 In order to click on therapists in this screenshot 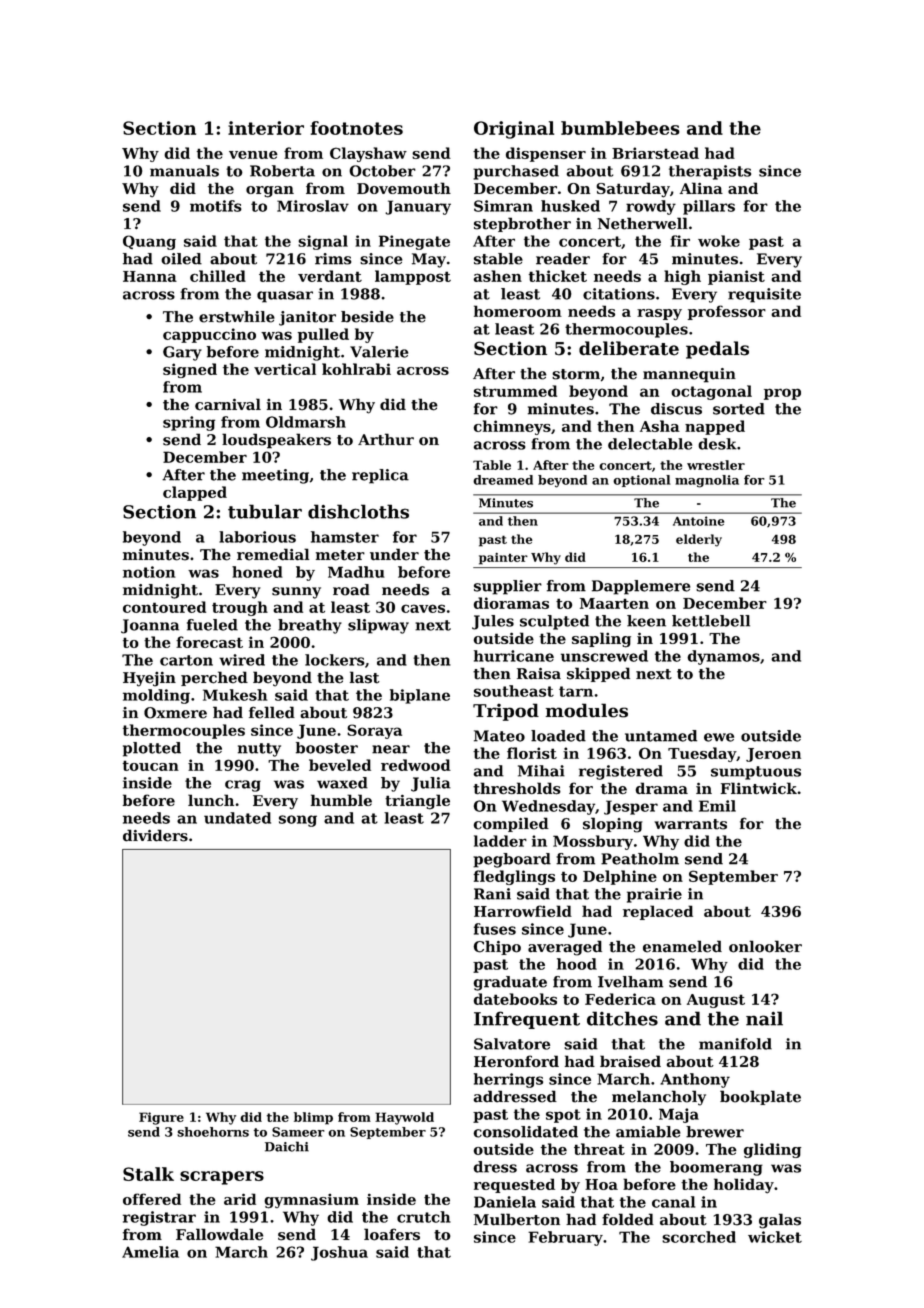, I will do `click(710, 172)`.
